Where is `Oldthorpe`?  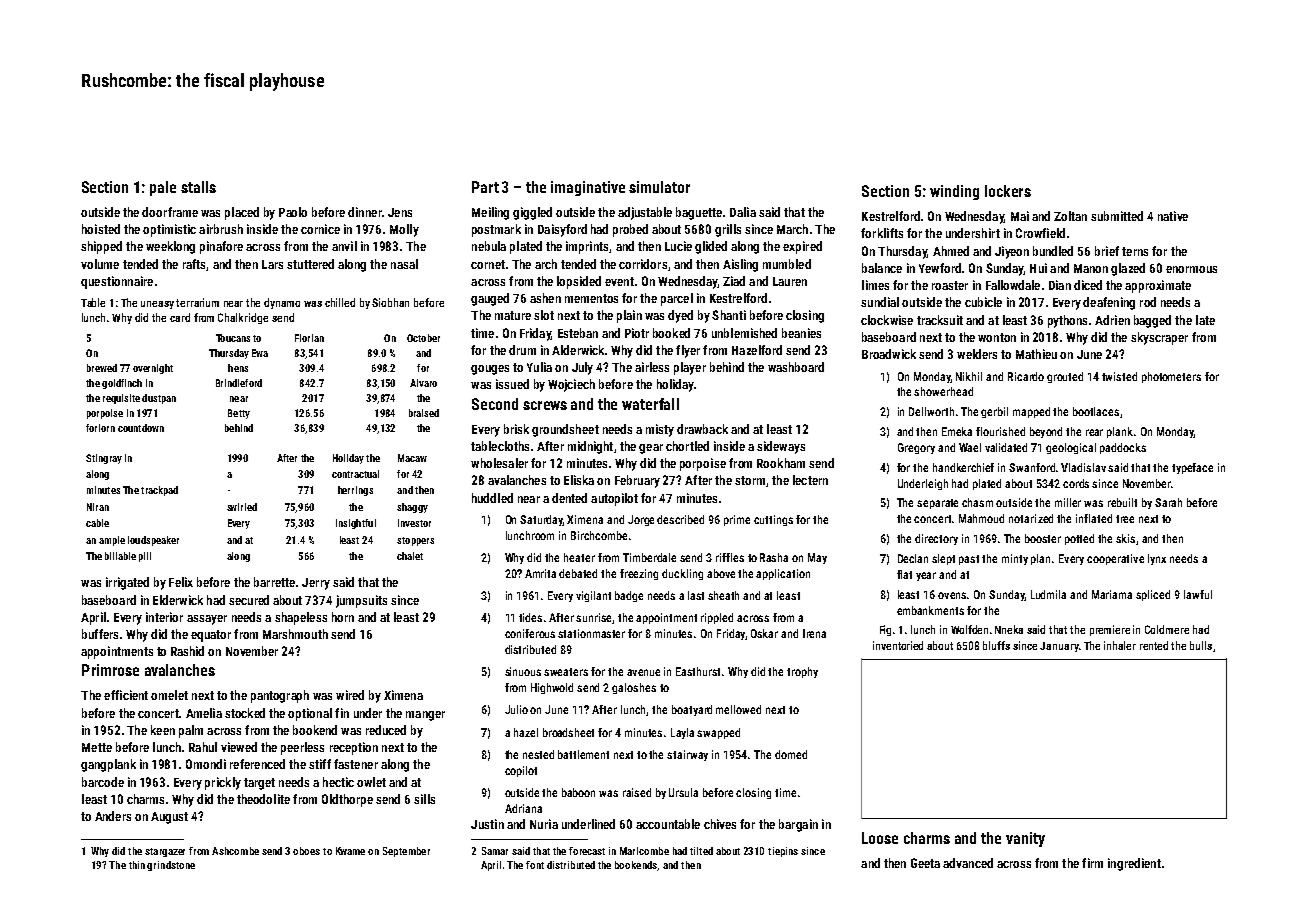 Oldthorpe is located at coordinates (347, 800).
